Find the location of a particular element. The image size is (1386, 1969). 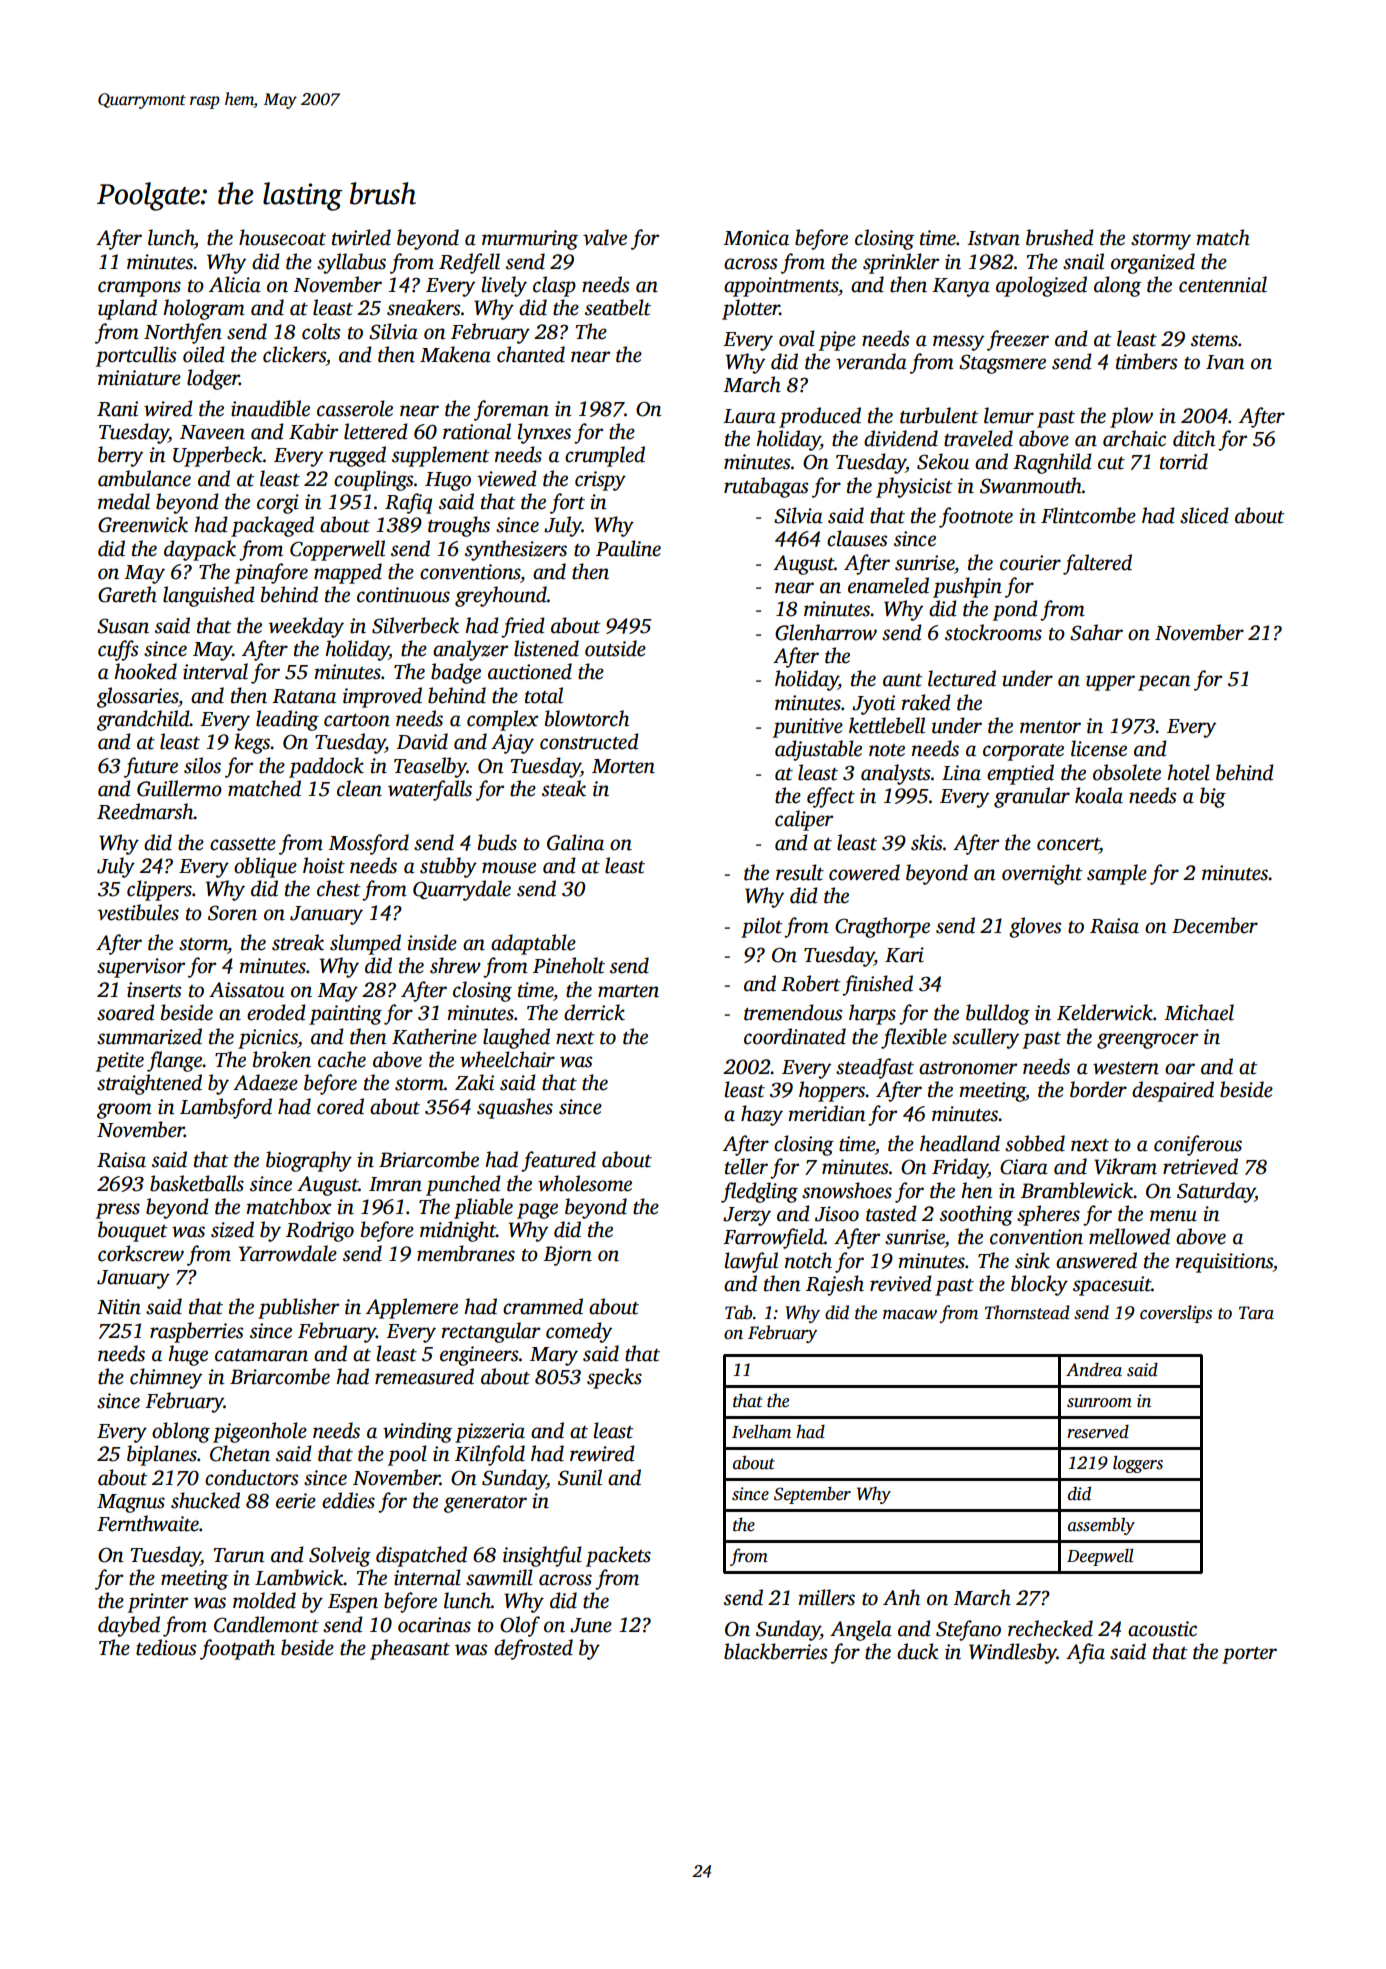

Copperwell is located at coordinates (337, 550).
